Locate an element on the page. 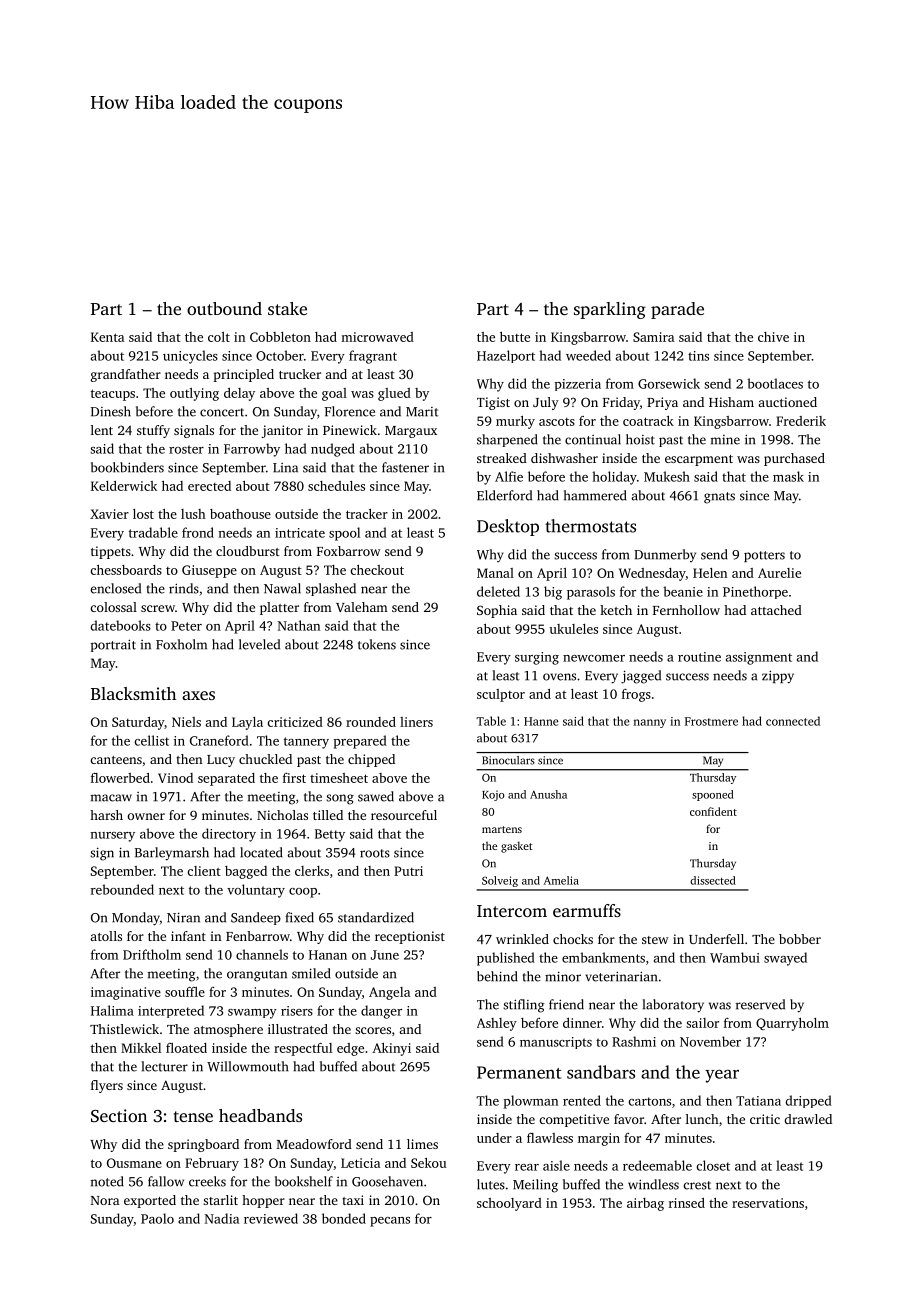 This image has height=1308, width=924. Hazelport is located at coordinates (506, 356).
